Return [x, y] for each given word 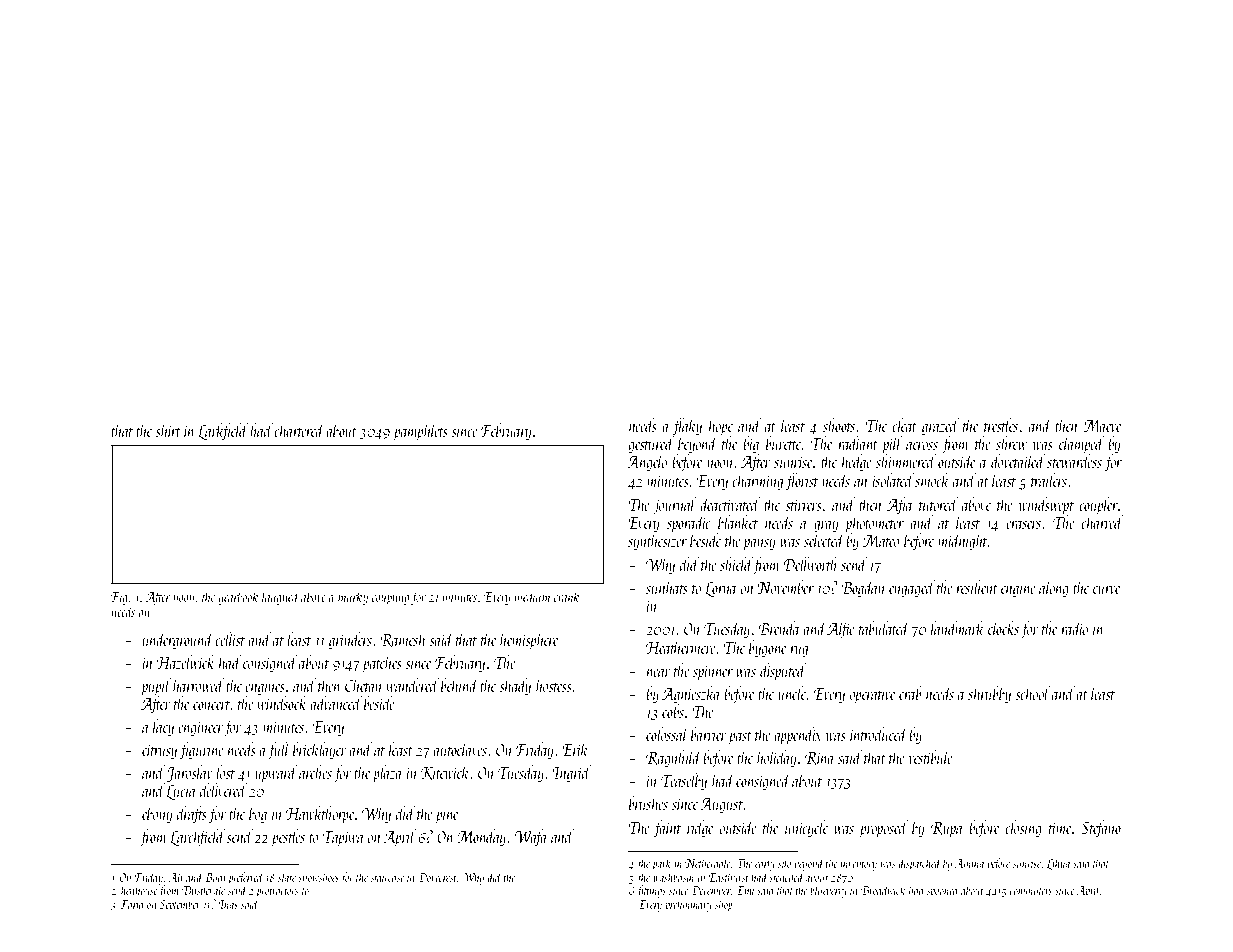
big [751, 445]
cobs [673, 711]
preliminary [688, 905]
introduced [879, 734]
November [785, 587]
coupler [1098, 506]
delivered [223, 790]
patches [382, 664]
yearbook [238, 597]
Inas [228, 904]
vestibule [931, 757]
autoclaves [460, 749]
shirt [168, 430]
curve [1106, 590]
